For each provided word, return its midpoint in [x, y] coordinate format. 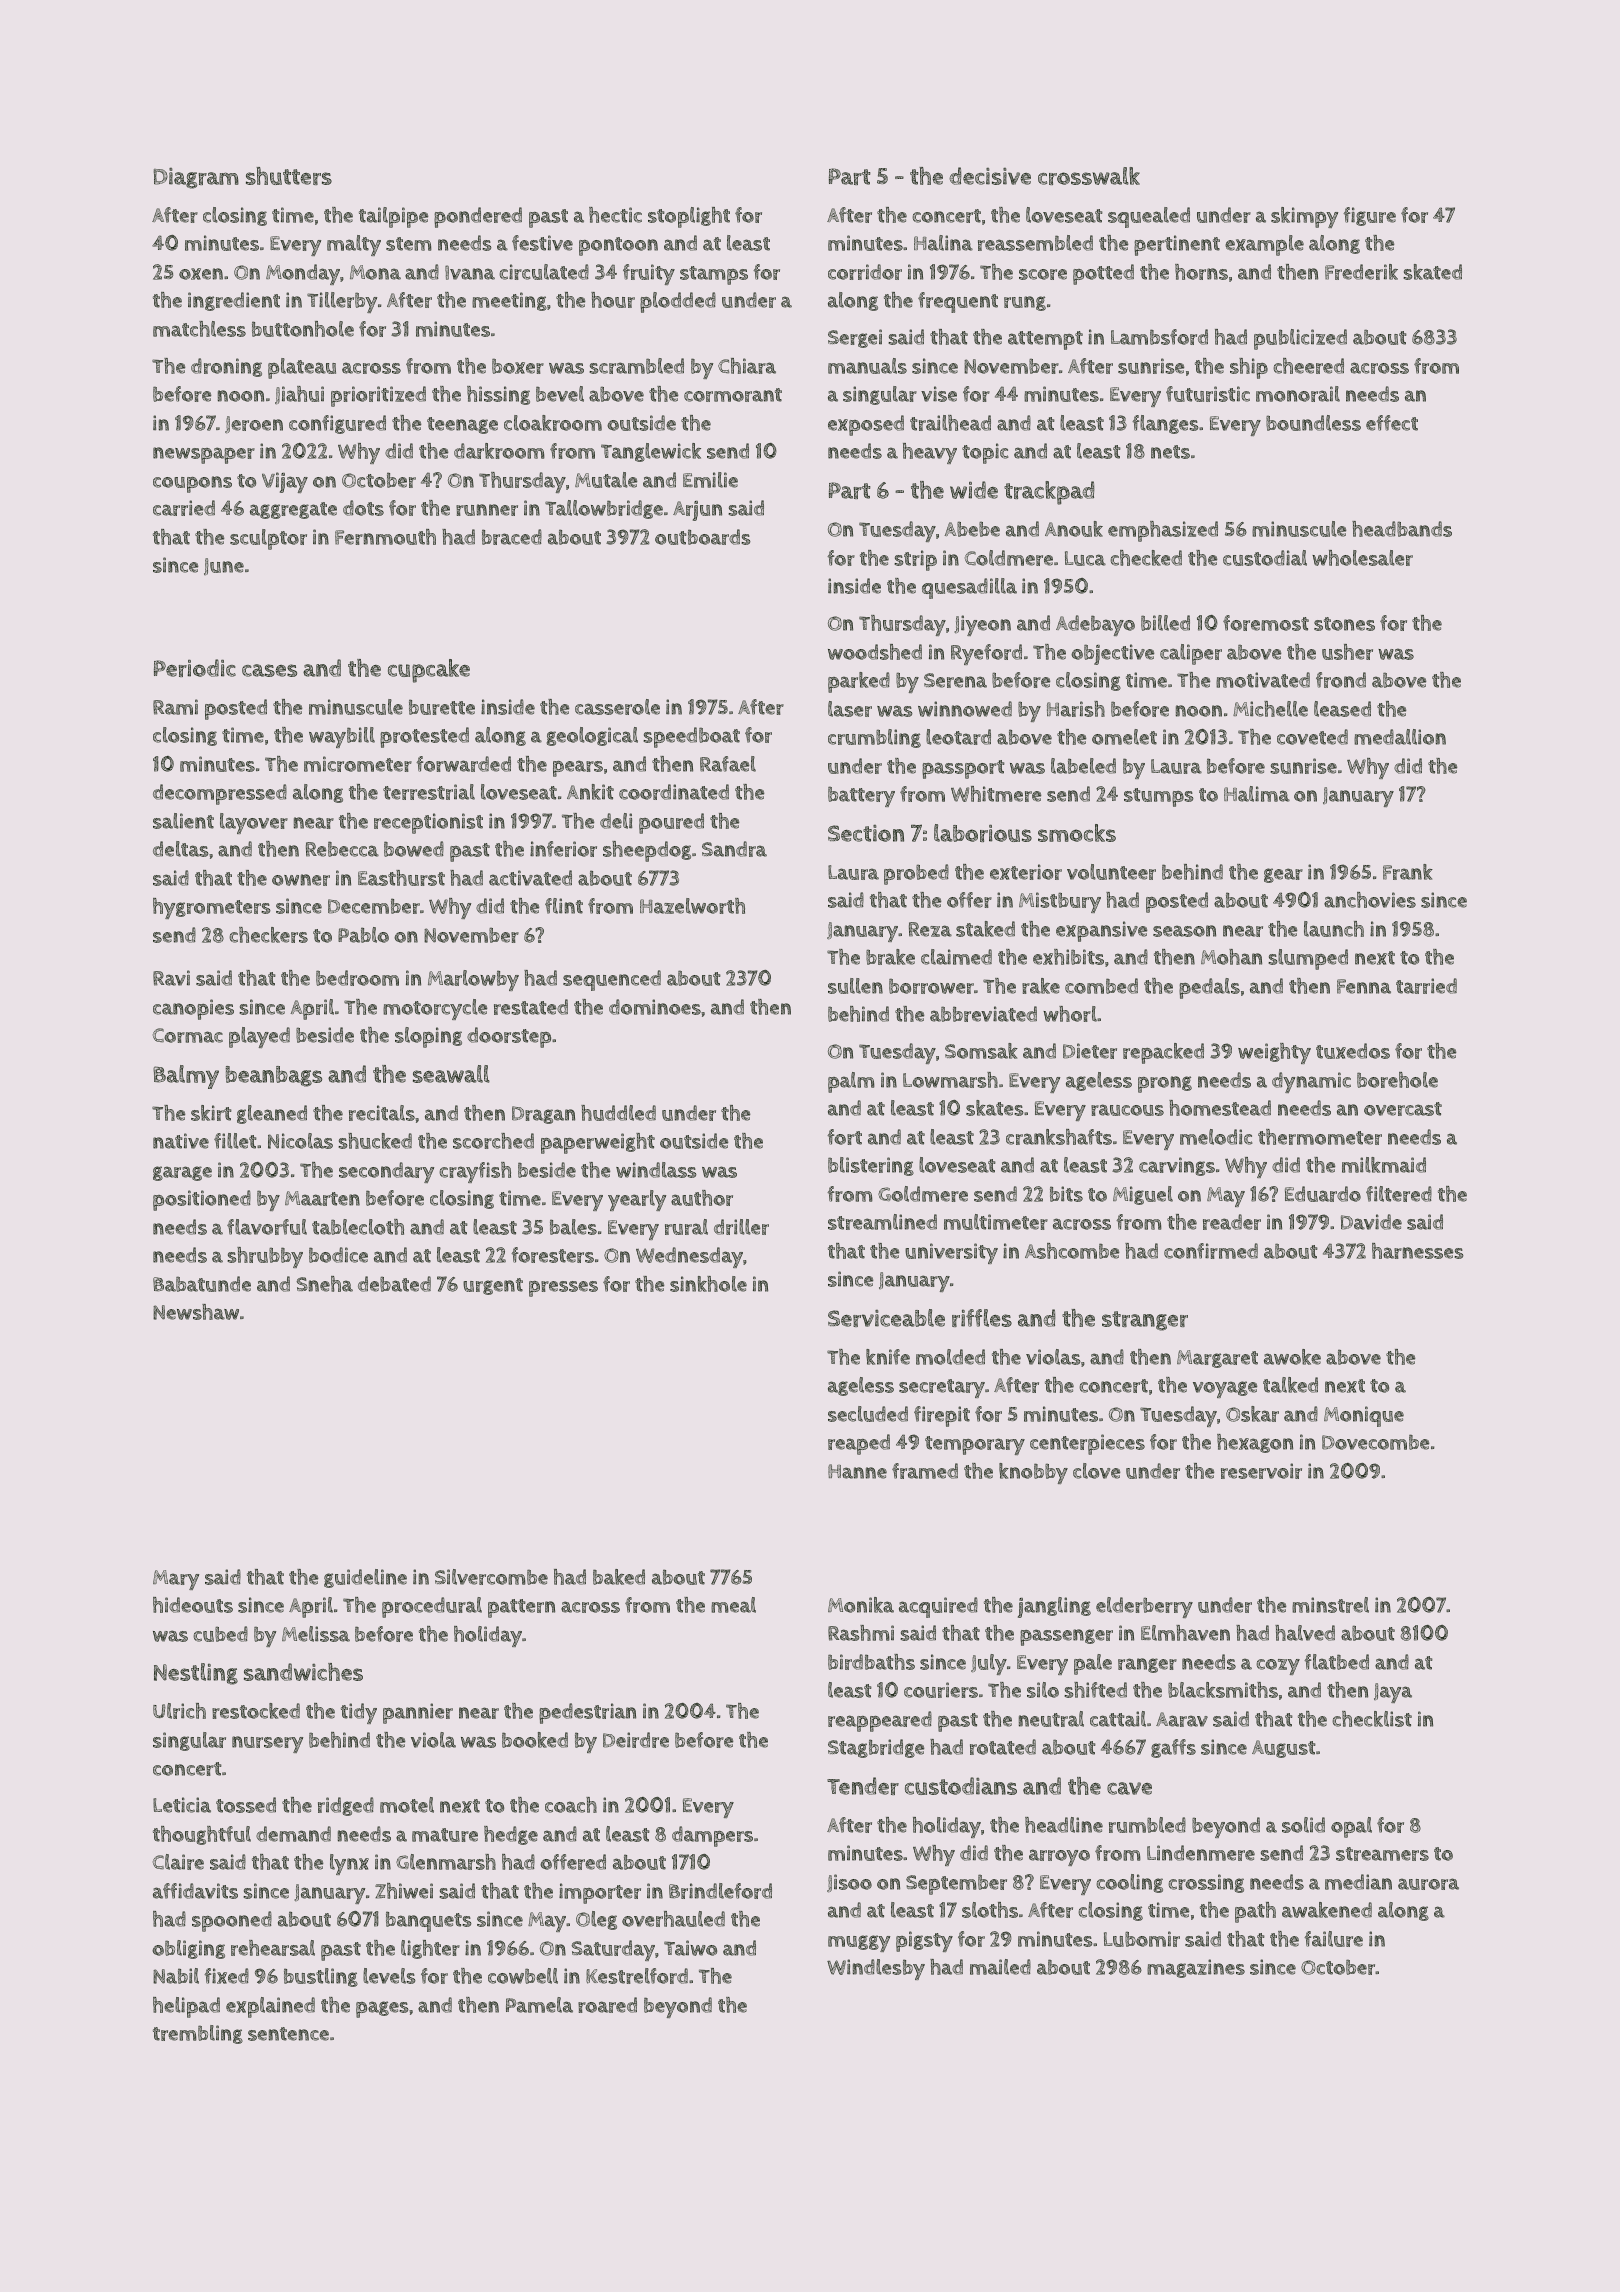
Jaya [1393, 1693]
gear [1283, 875]
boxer [518, 366]
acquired [938, 1607]
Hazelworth [692, 906]
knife [888, 1357]
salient [183, 821]
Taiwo [690, 1948]
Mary [176, 1580]
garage [182, 1173]
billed [1165, 623]
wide [974, 490]
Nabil [176, 1976]
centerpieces [1087, 1444]
